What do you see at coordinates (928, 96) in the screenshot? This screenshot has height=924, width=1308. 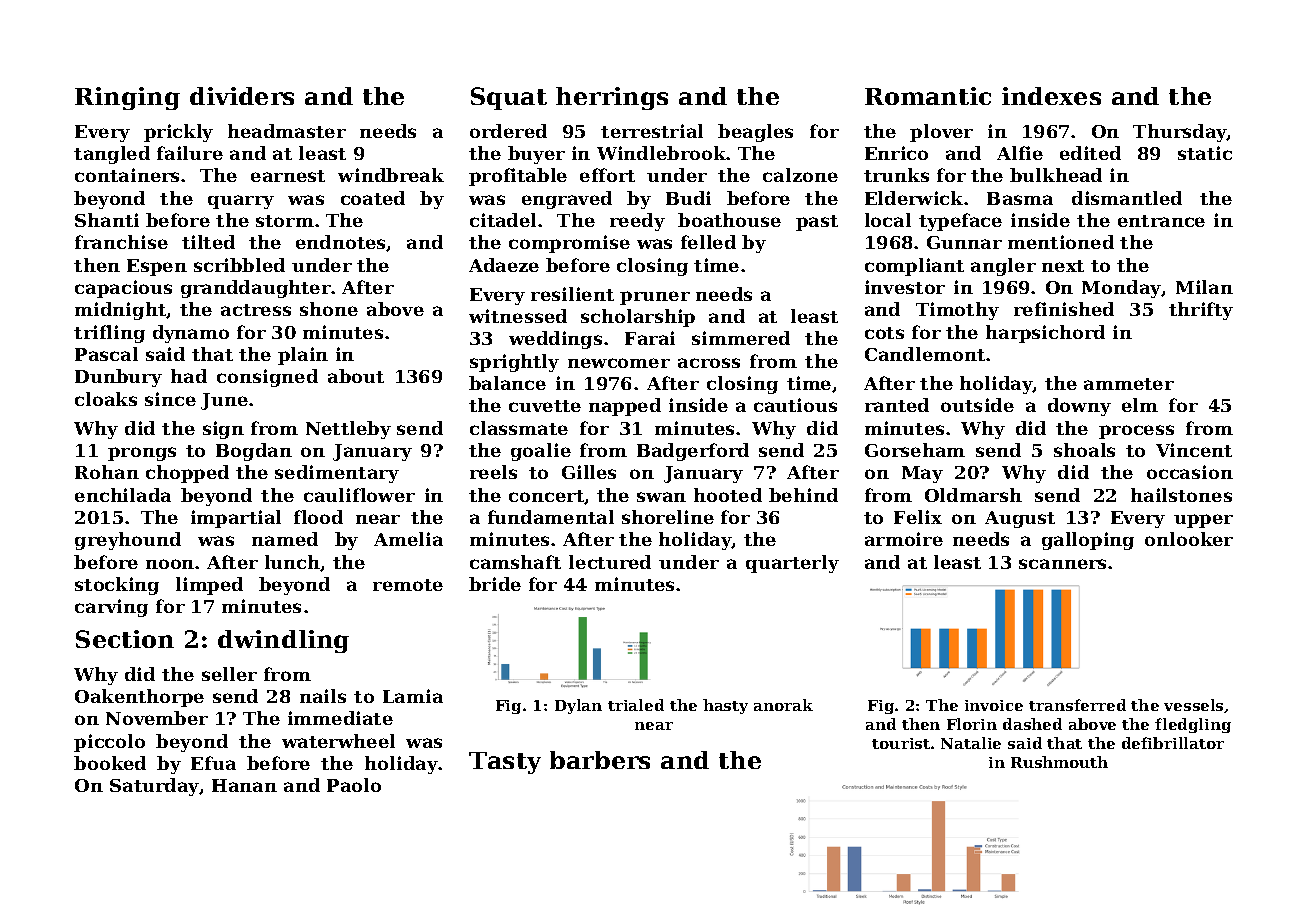 I see `Romantic` at bounding box center [928, 96].
